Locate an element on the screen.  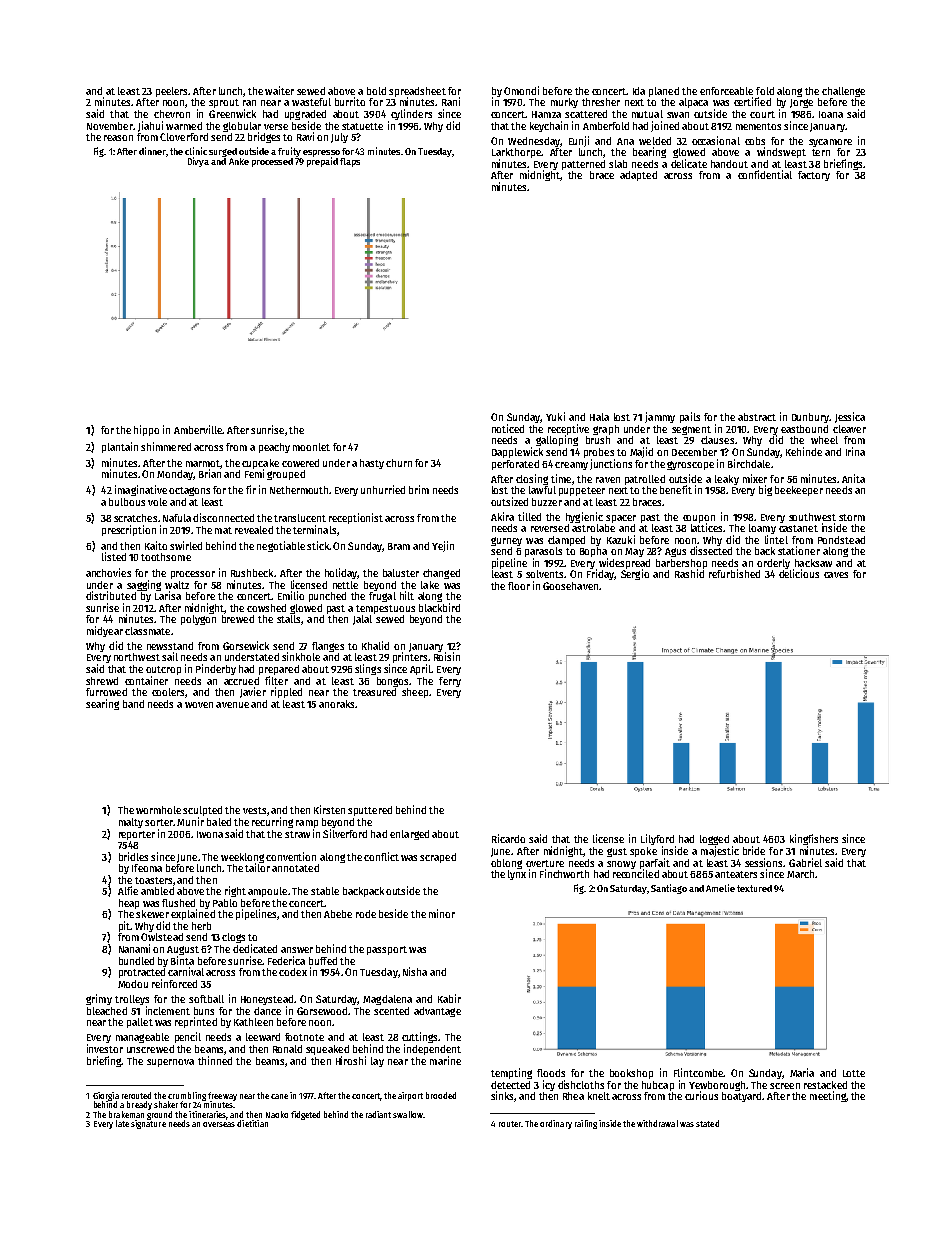
Anke is located at coordinates (239, 161).
